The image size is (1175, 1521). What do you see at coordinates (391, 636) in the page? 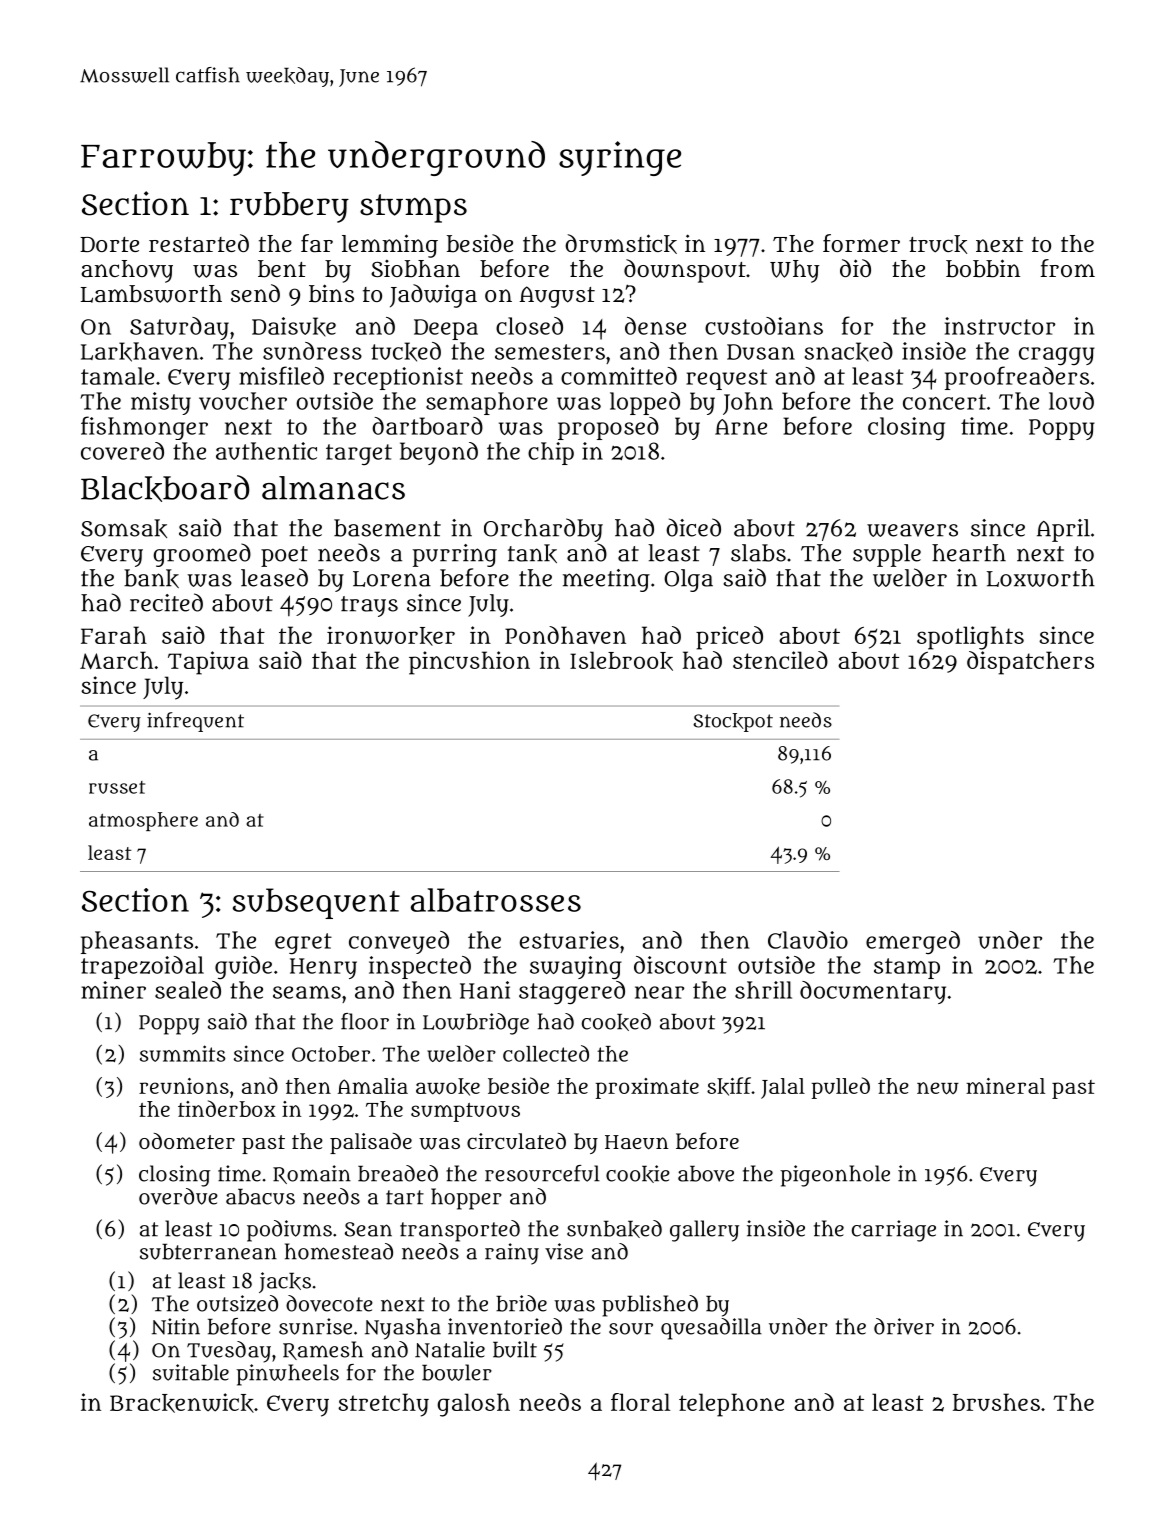
I see `ironworker` at bounding box center [391, 636].
